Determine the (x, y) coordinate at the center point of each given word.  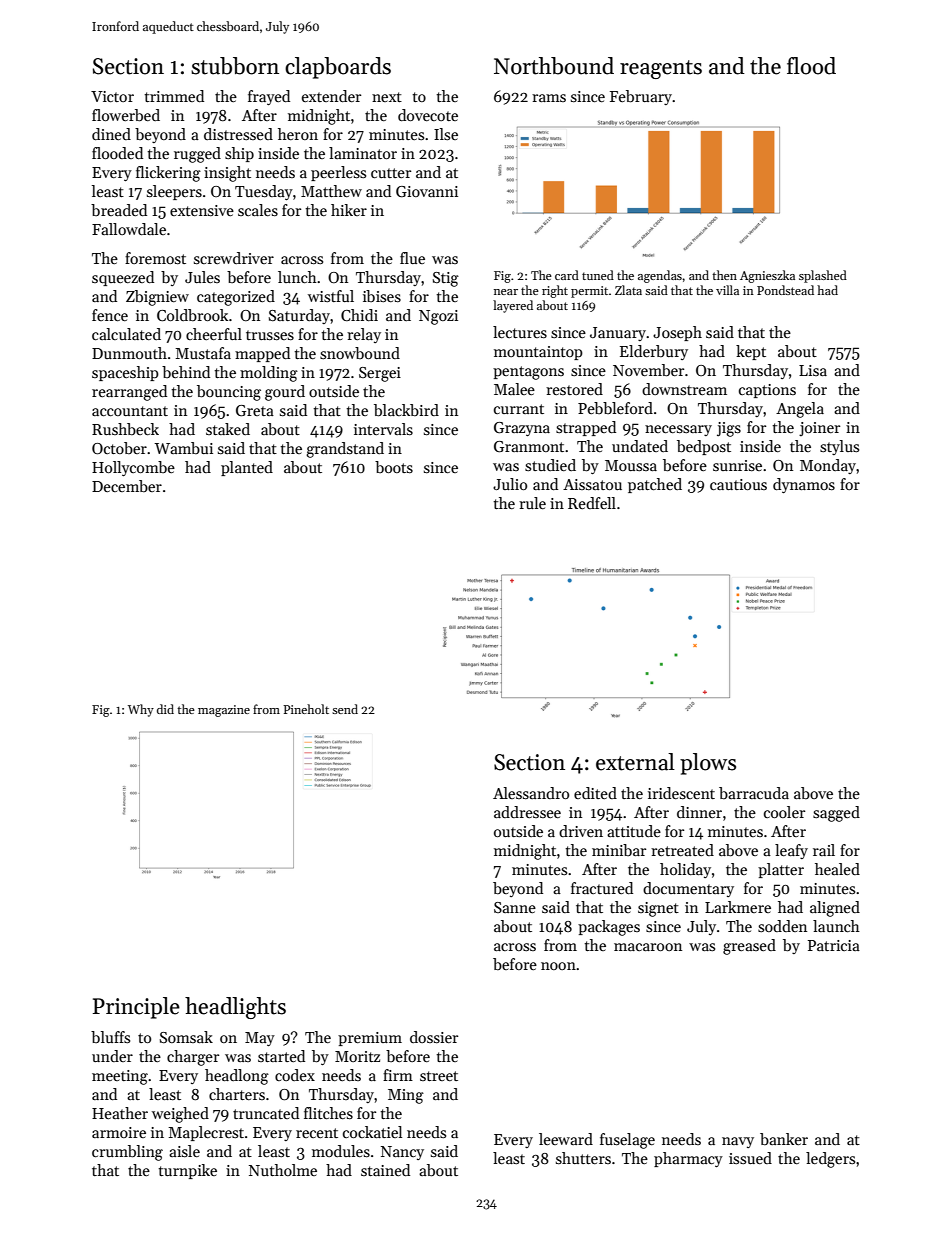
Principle (136, 1008)
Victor (112, 96)
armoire (119, 1132)
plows (708, 764)
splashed (823, 276)
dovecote (428, 115)
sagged (836, 814)
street (439, 1076)
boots (394, 467)
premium (370, 1039)
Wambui (183, 448)
